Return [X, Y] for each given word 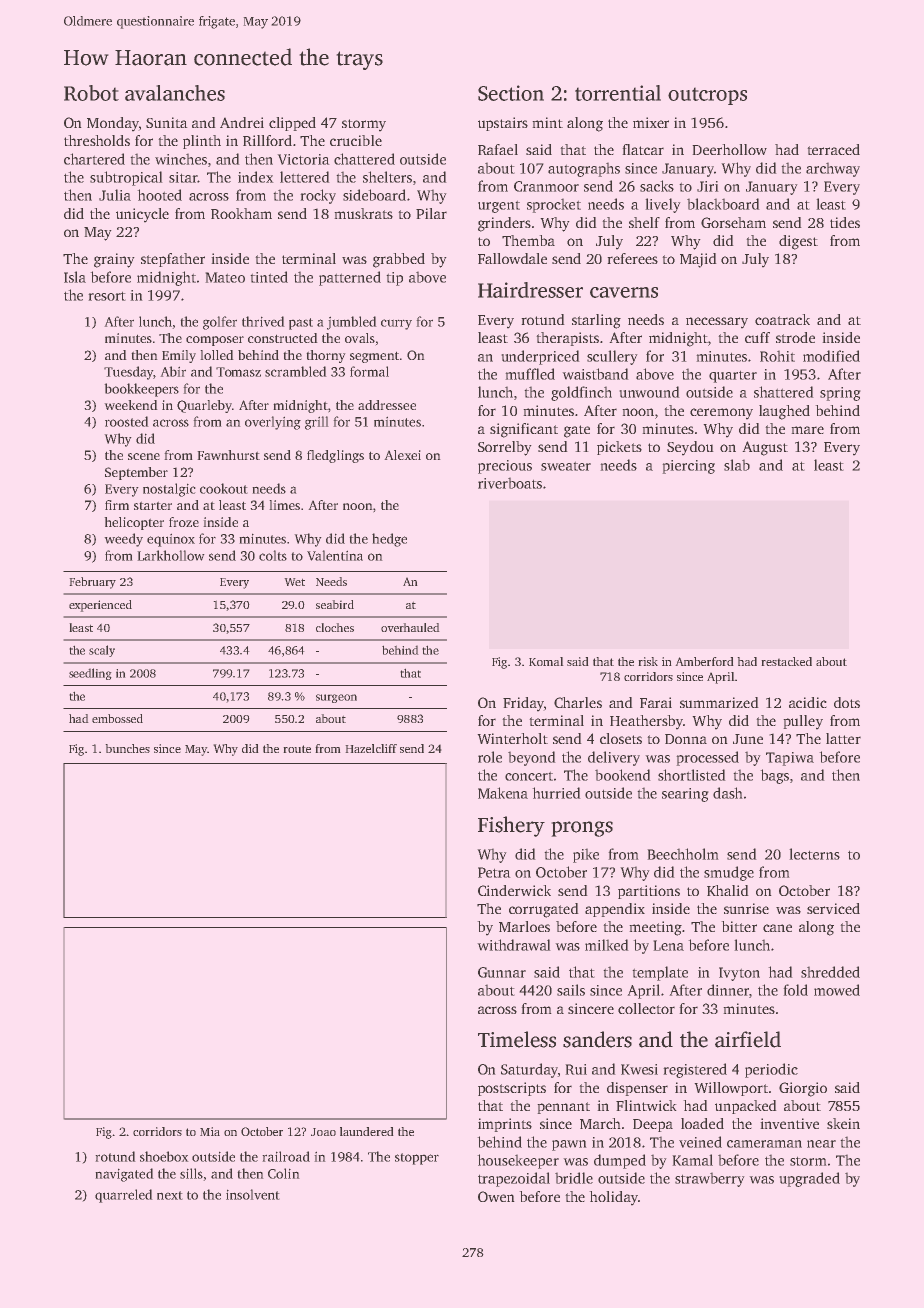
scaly [102, 651]
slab [737, 465]
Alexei [403, 455]
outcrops [707, 96]
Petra [494, 872]
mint [548, 122]
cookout [223, 488]
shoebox [164, 1156]
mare [808, 430]
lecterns [815, 854]
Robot [91, 93]
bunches [128, 748]
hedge [389, 540]
